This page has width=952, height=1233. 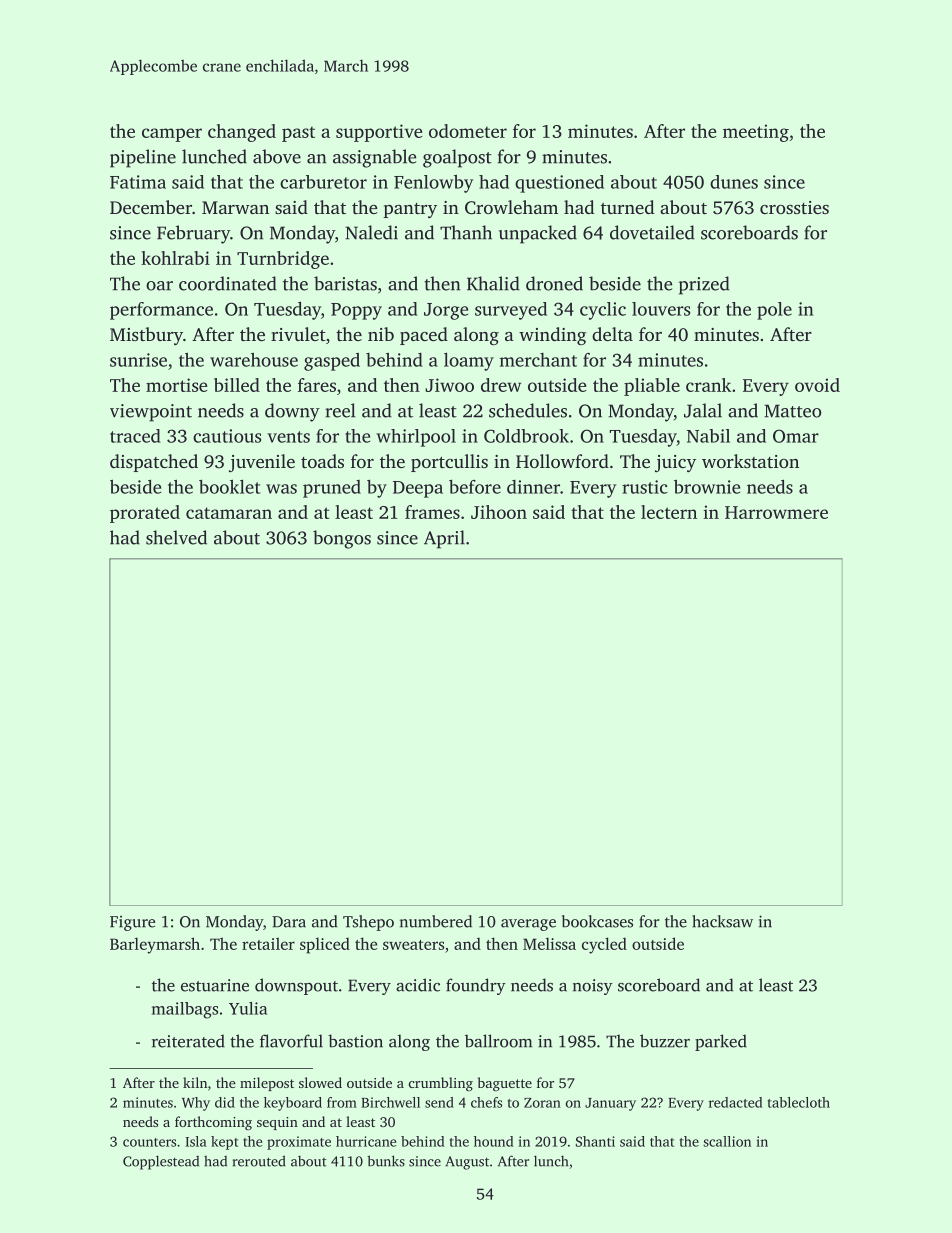 What do you see at coordinates (528, 925) in the page?
I see `average` at bounding box center [528, 925].
